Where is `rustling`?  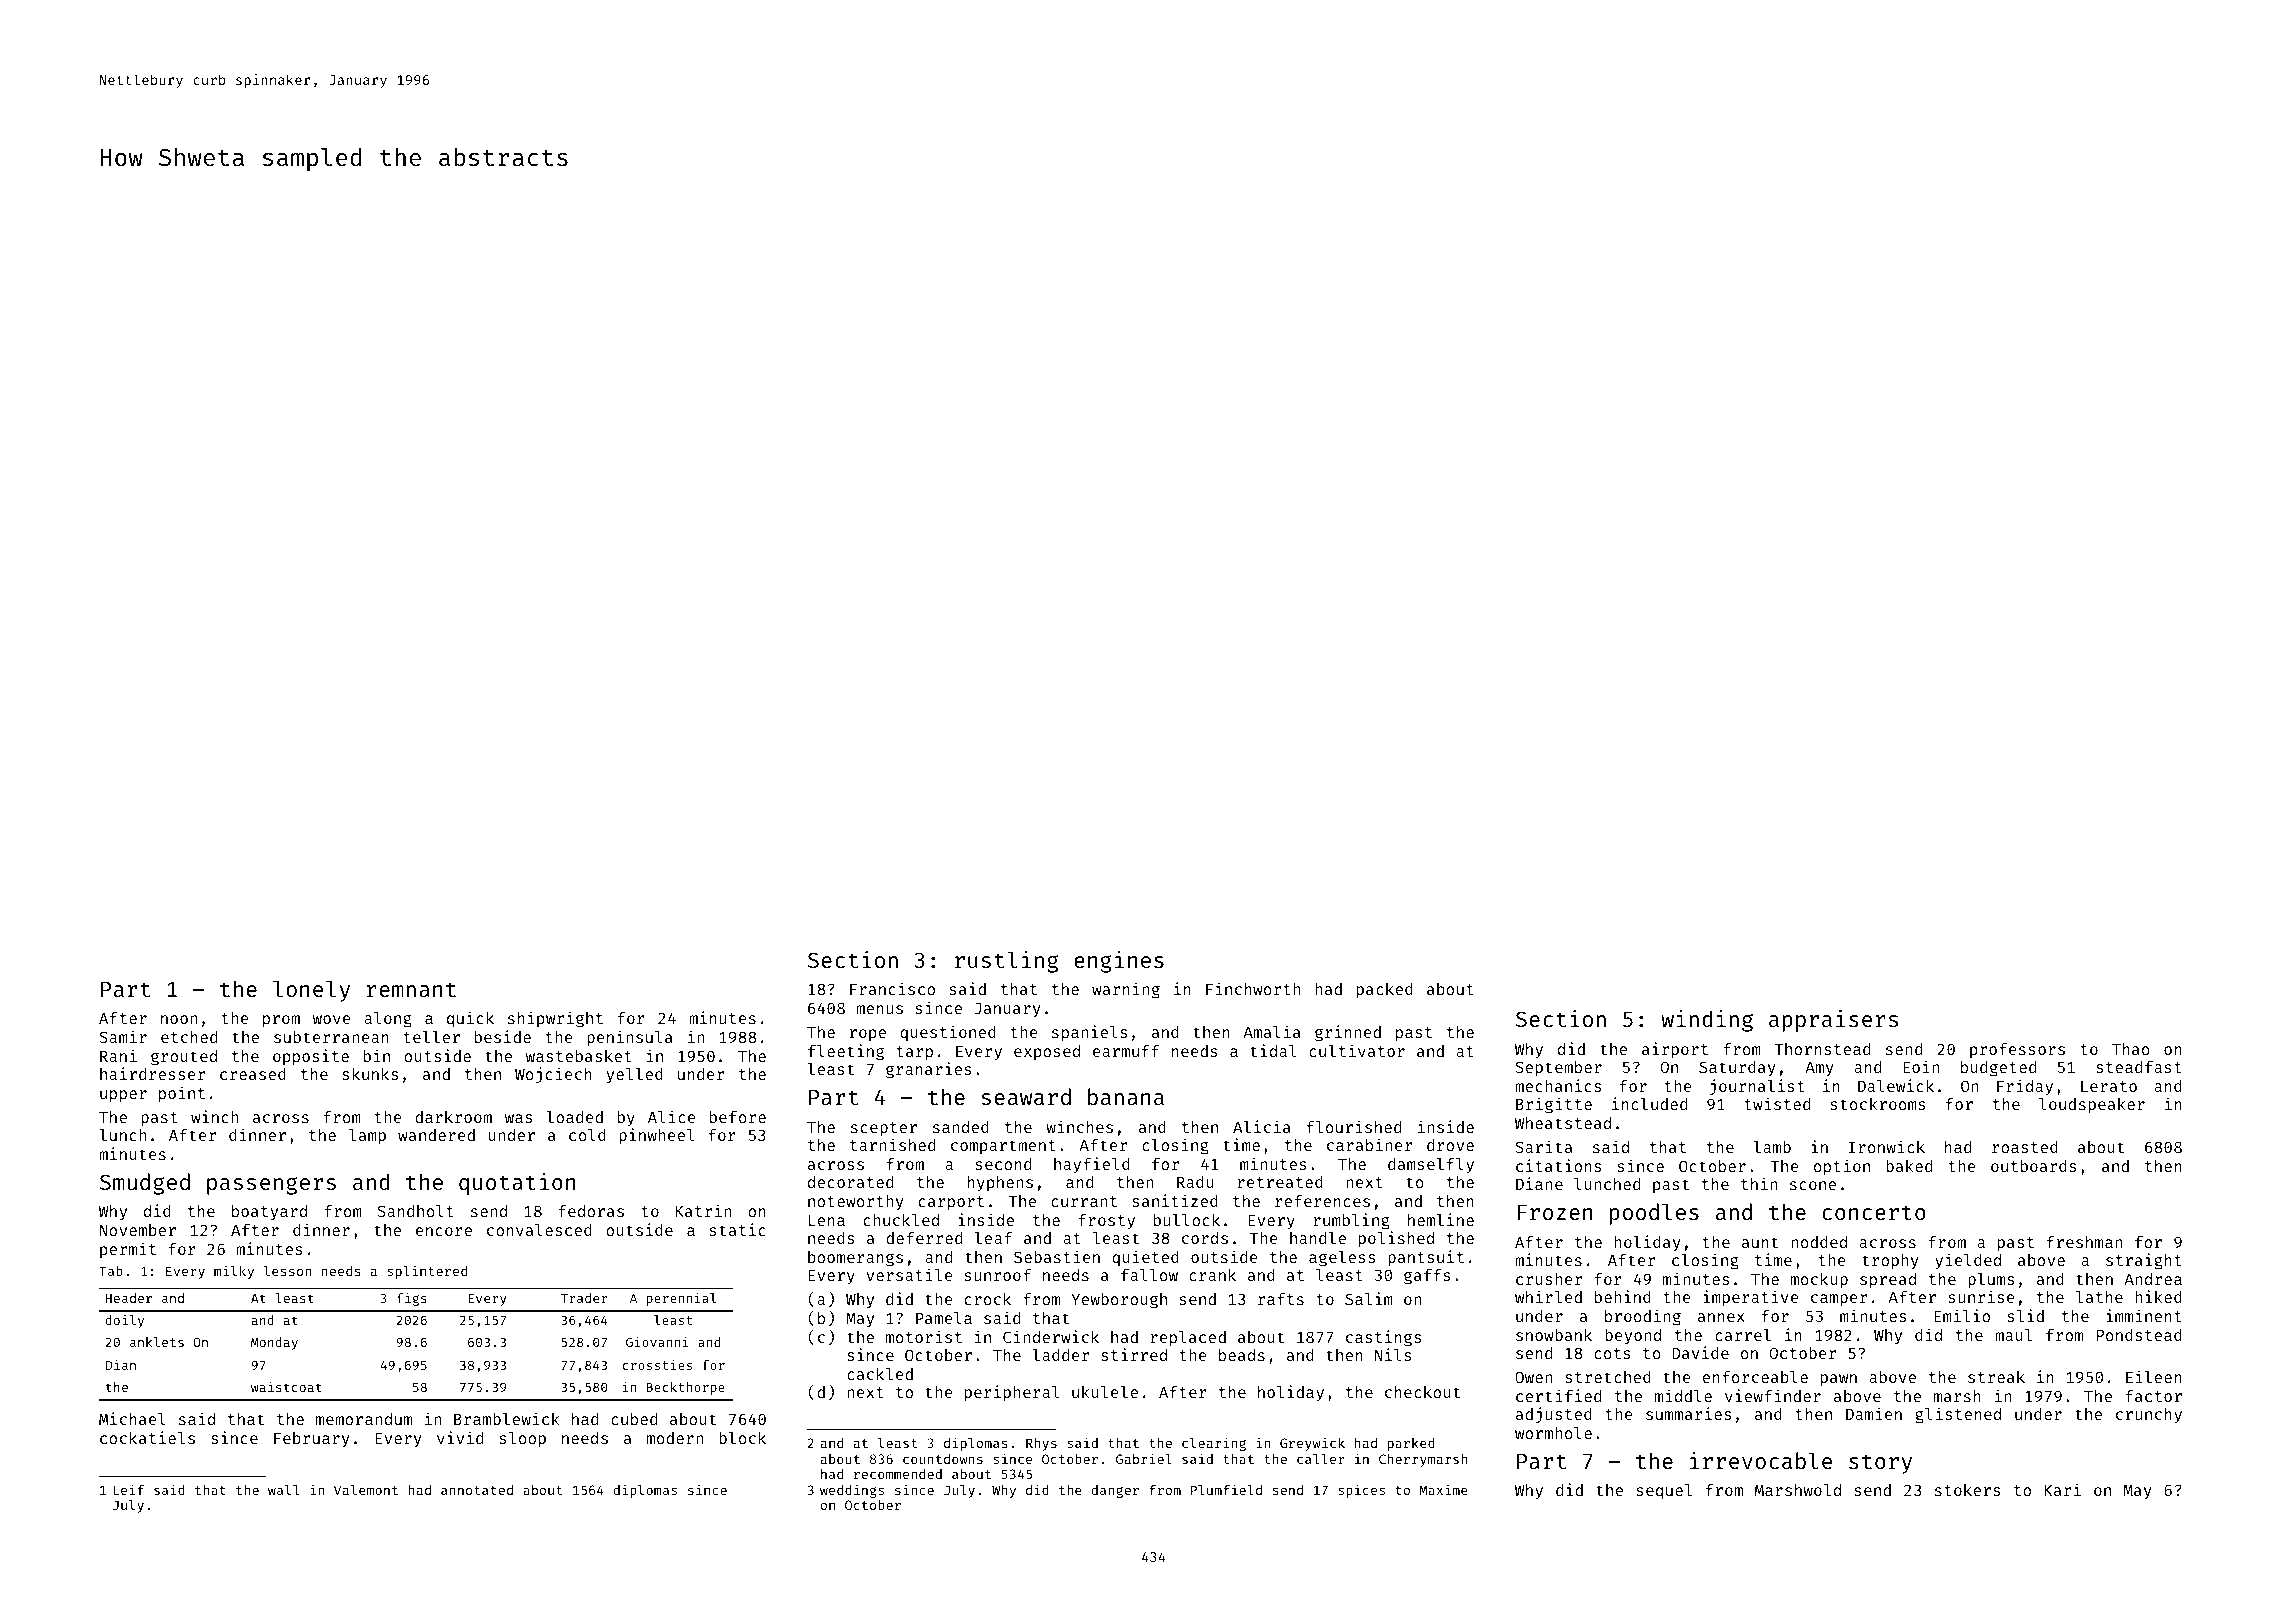 rustling is located at coordinates (1006, 962).
